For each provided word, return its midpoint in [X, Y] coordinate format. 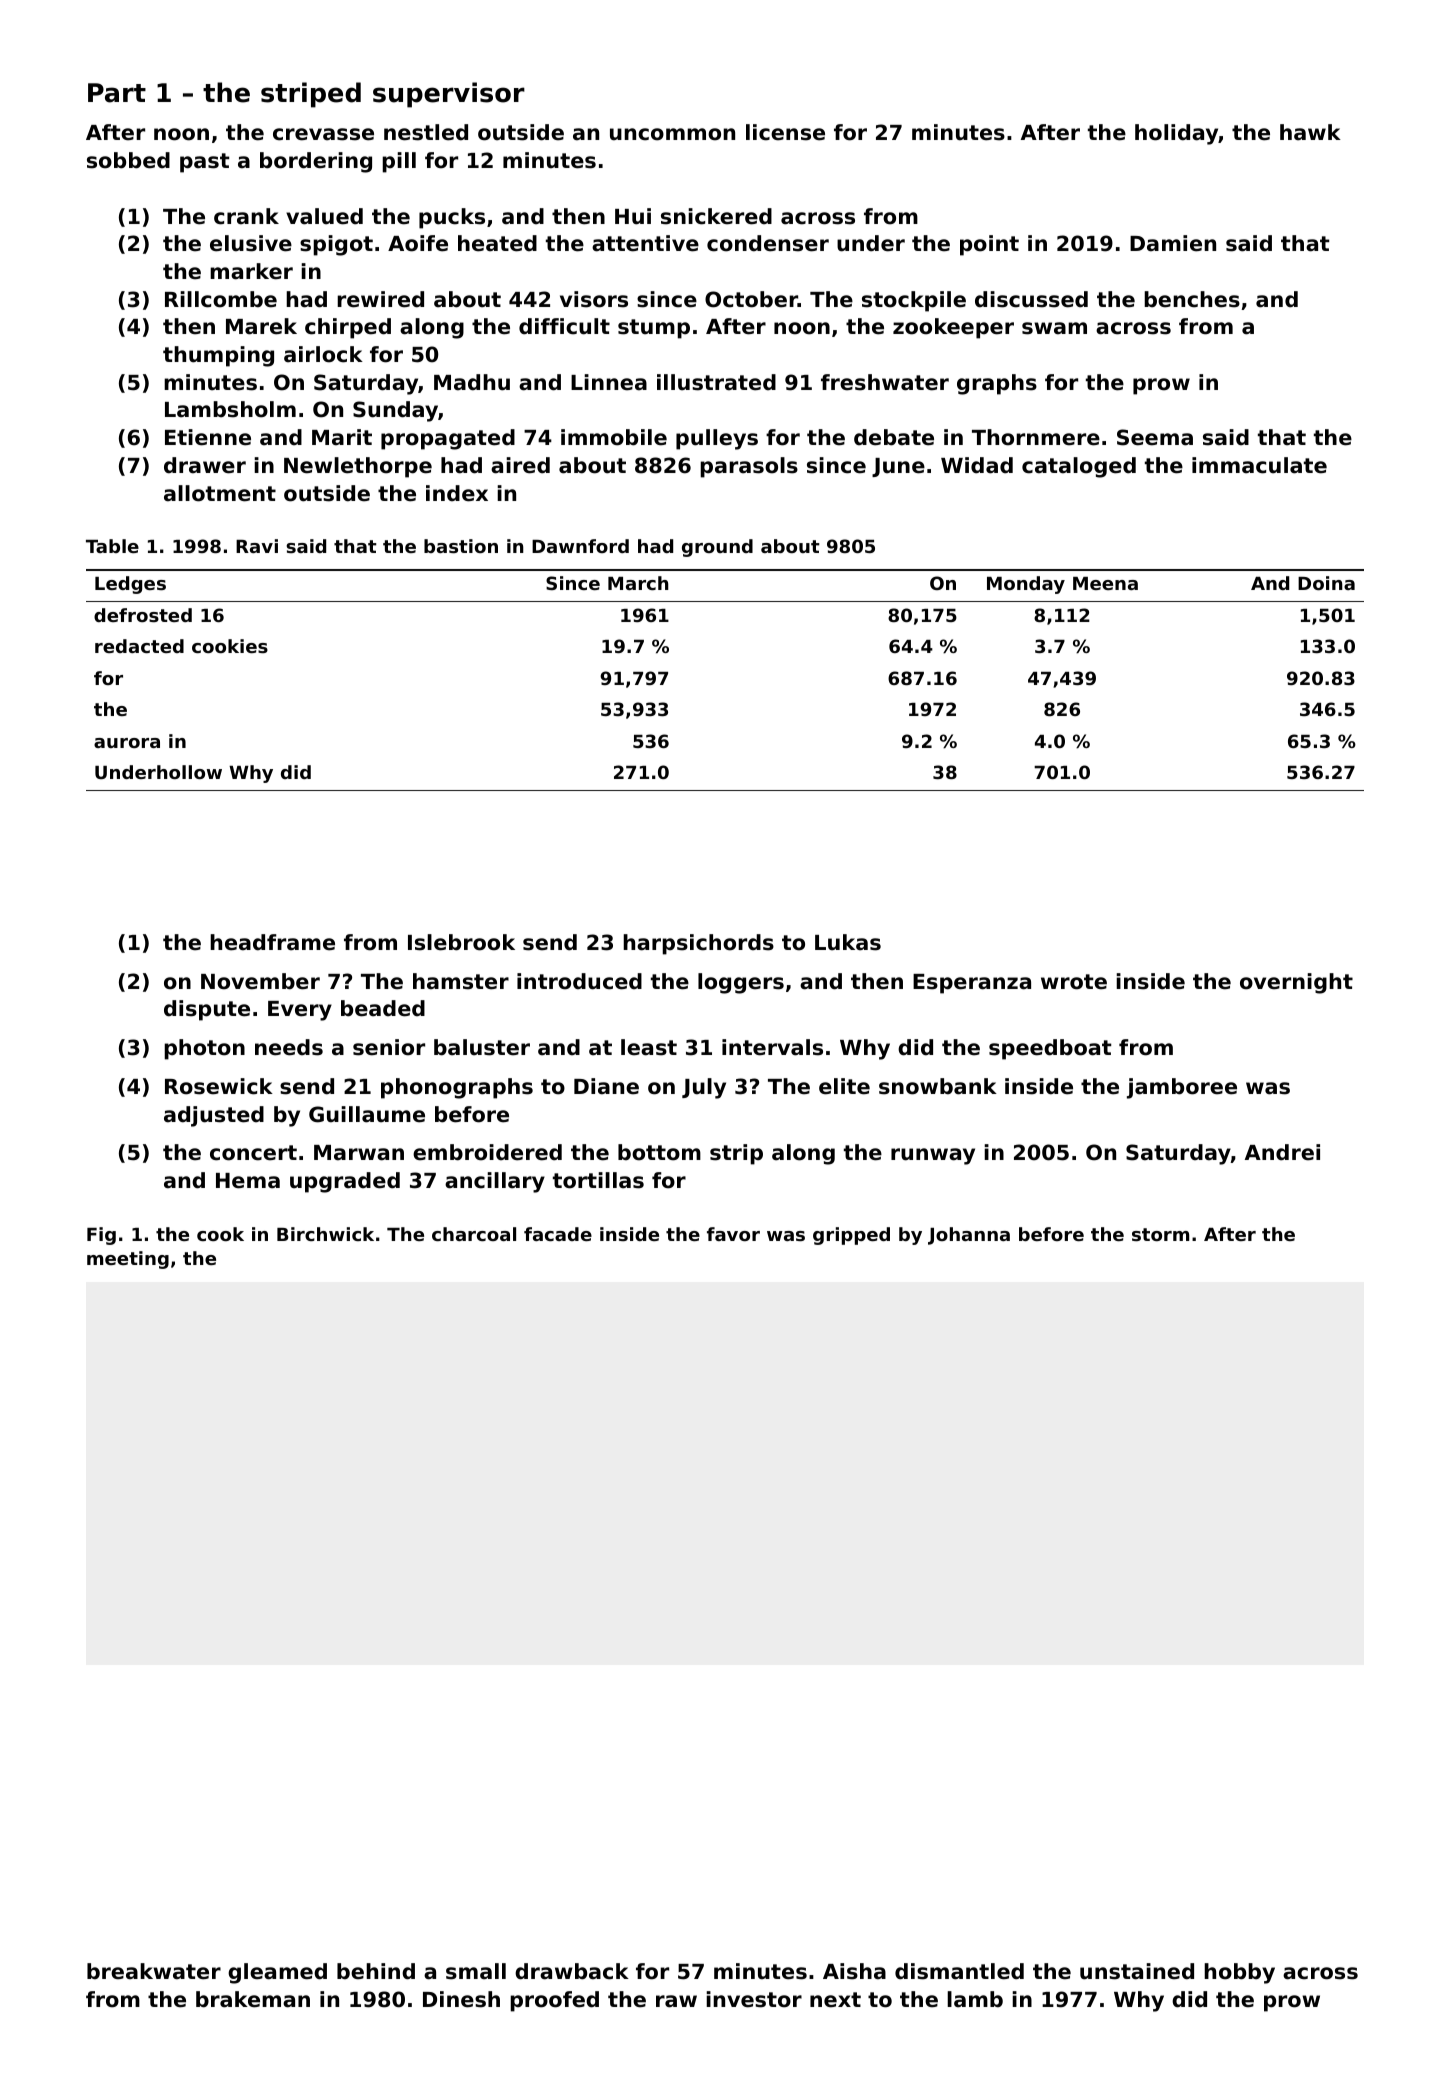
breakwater [154, 1971]
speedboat [1050, 1049]
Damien [1173, 243]
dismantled [959, 1971]
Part [117, 93]
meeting [128, 1260]
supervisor [449, 95]
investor [754, 1999]
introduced [579, 981]
